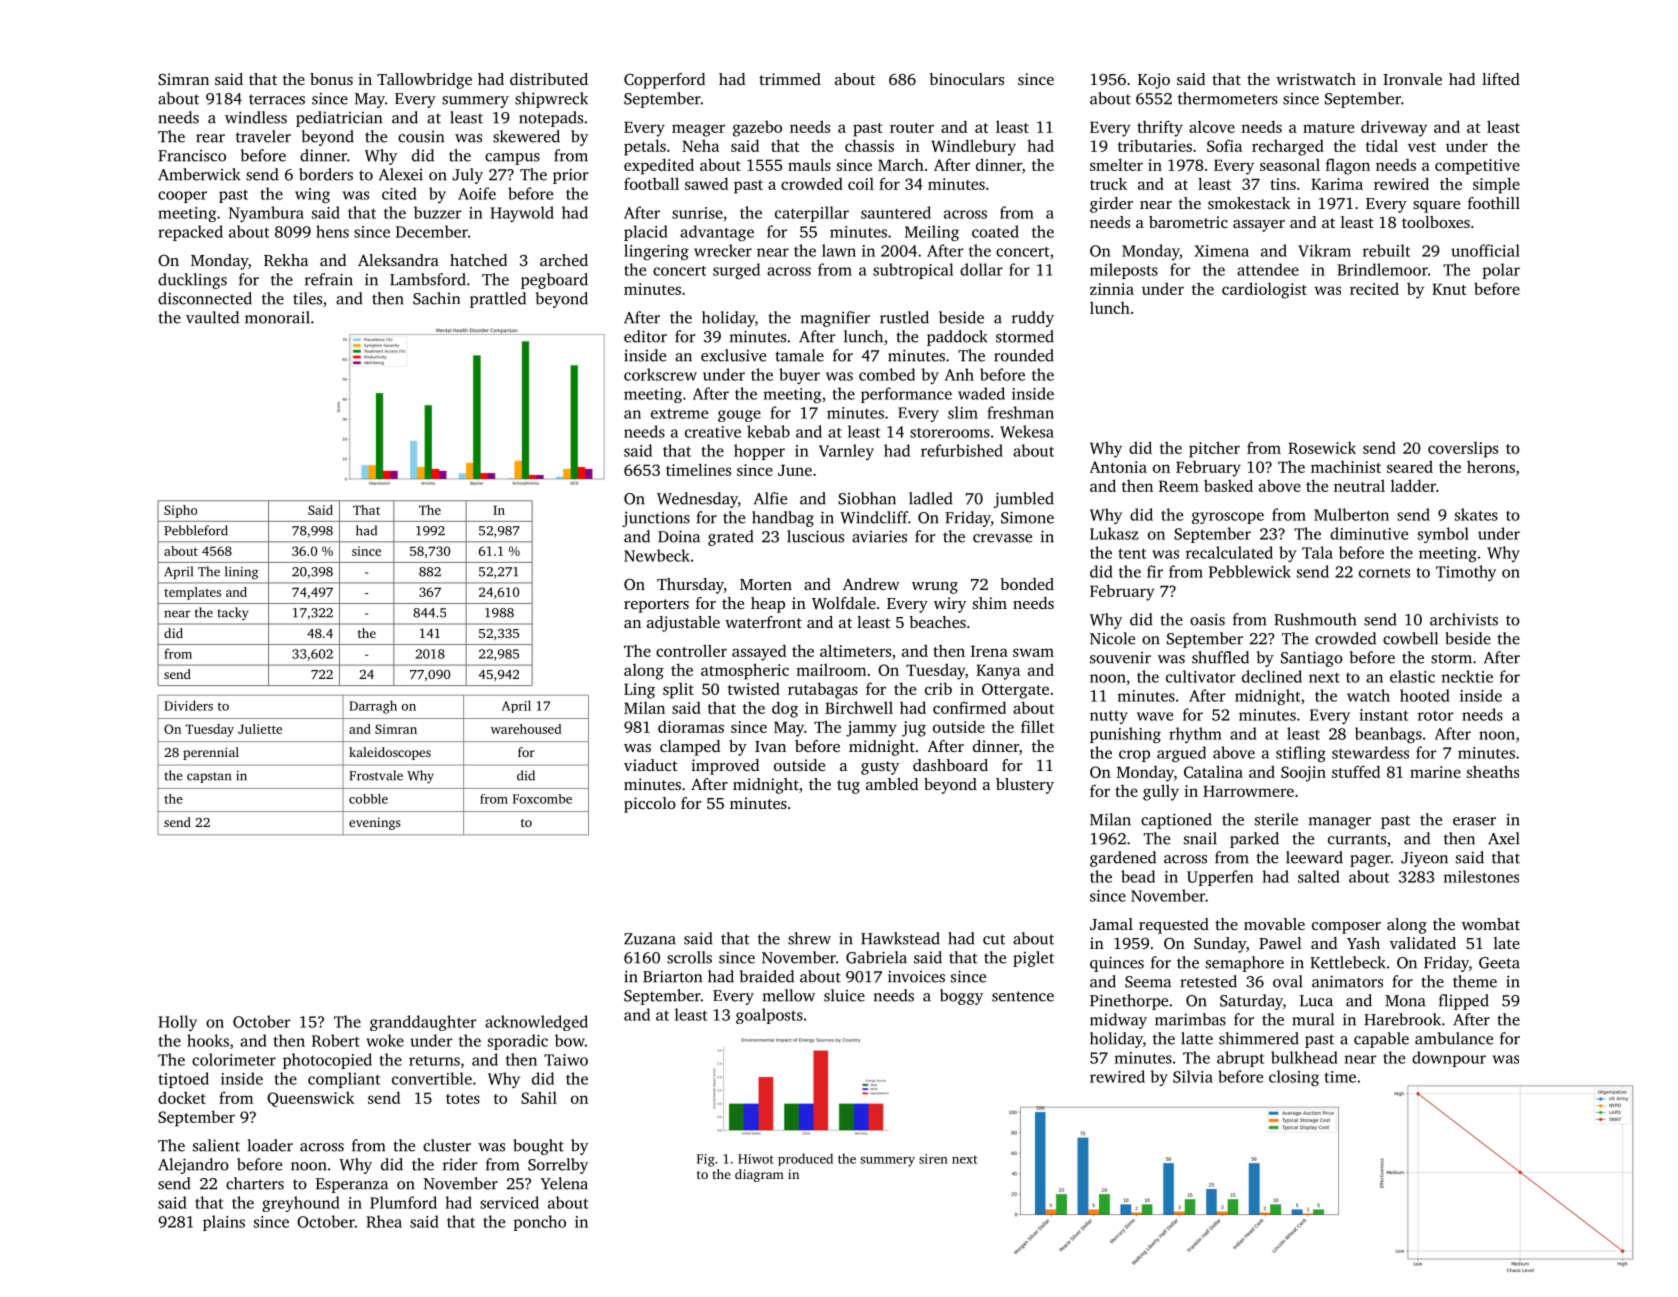 This screenshot has height=1297, width=1678. What do you see at coordinates (650, 805) in the screenshot?
I see `piccolo` at bounding box center [650, 805].
